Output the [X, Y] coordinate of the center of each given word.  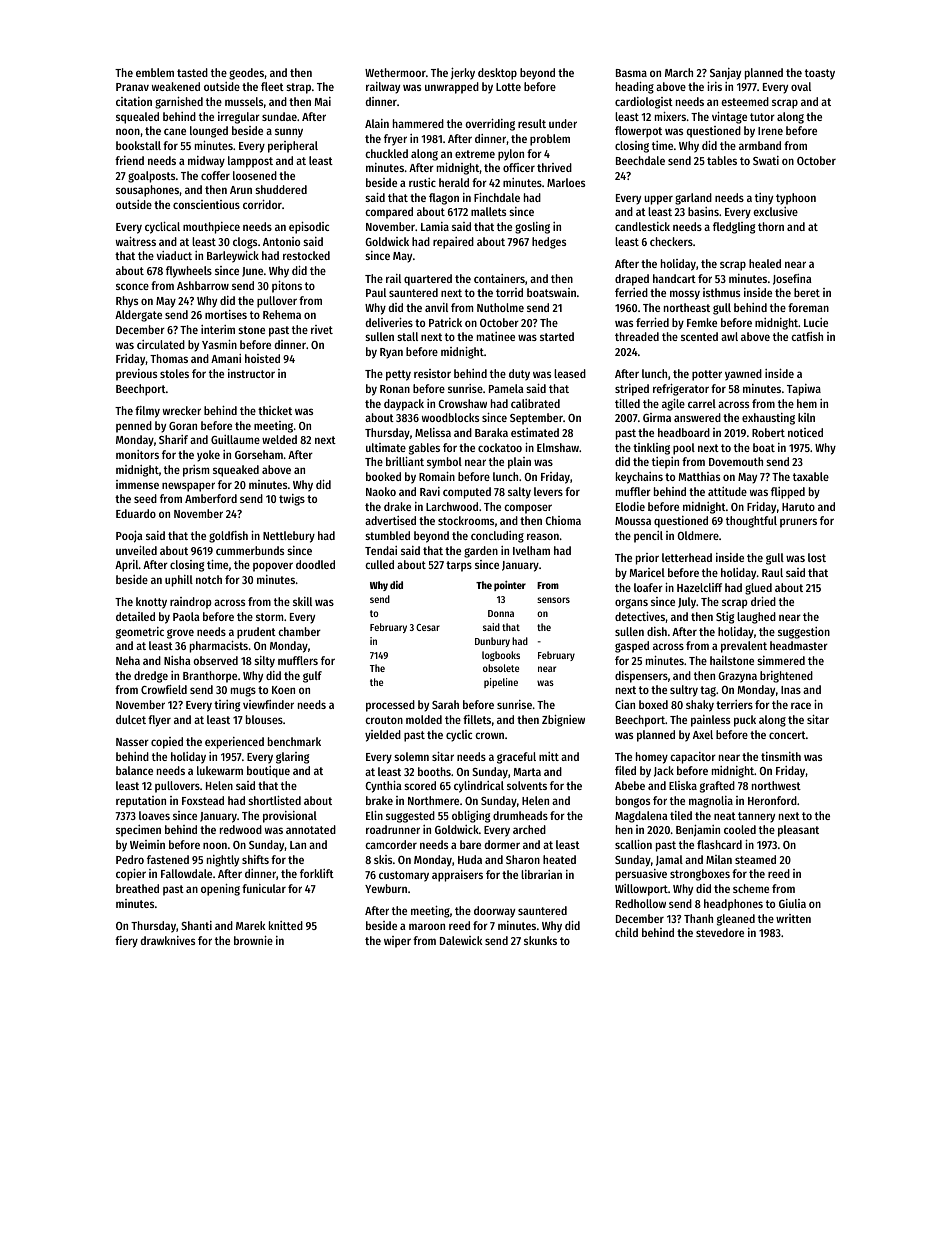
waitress [136, 241]
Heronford [772, 800]
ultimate [386, 447]
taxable [811, 476]
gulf [312, 677]
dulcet [131, 719]
